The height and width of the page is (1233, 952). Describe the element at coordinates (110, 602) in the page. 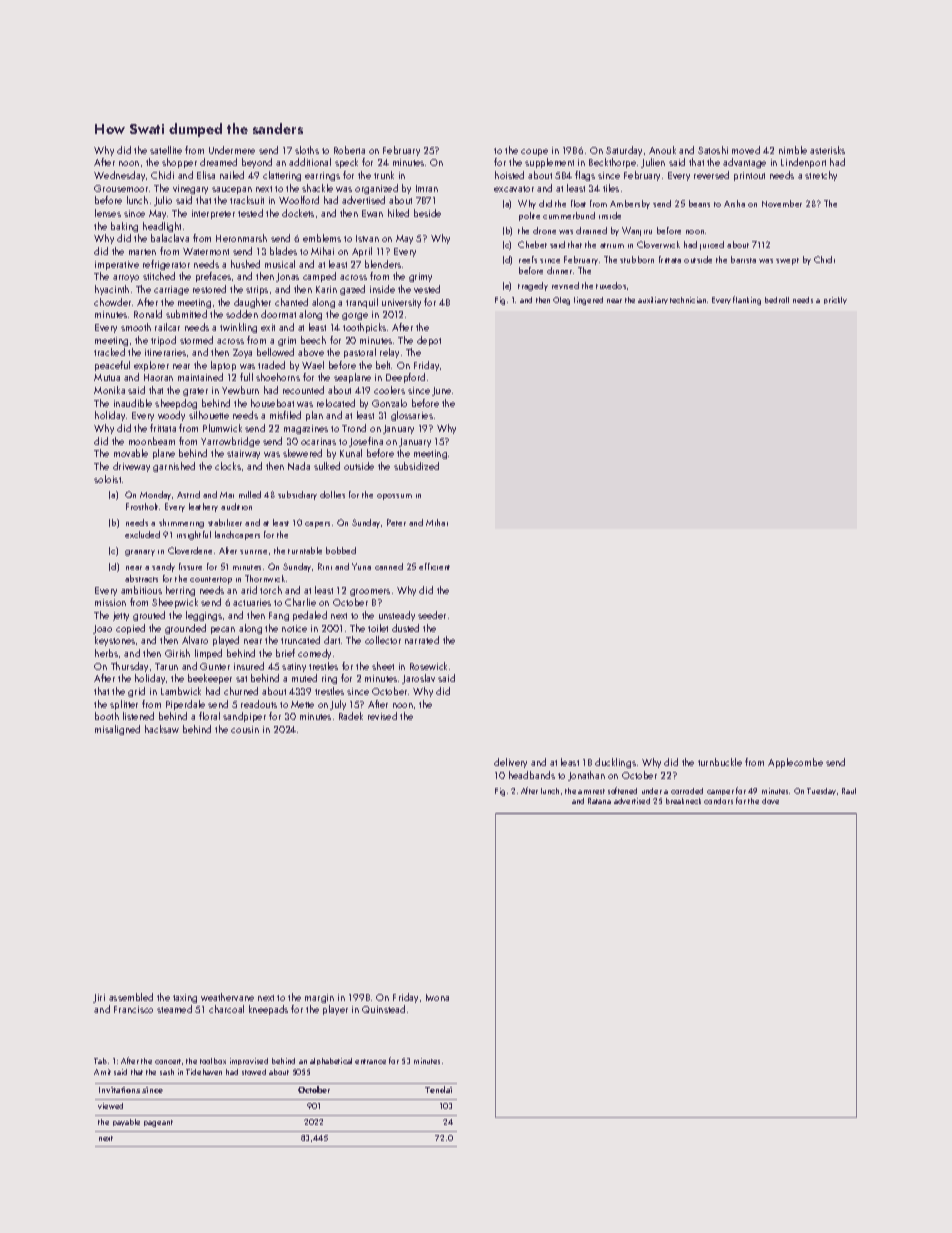

I see `mission` at that location.
